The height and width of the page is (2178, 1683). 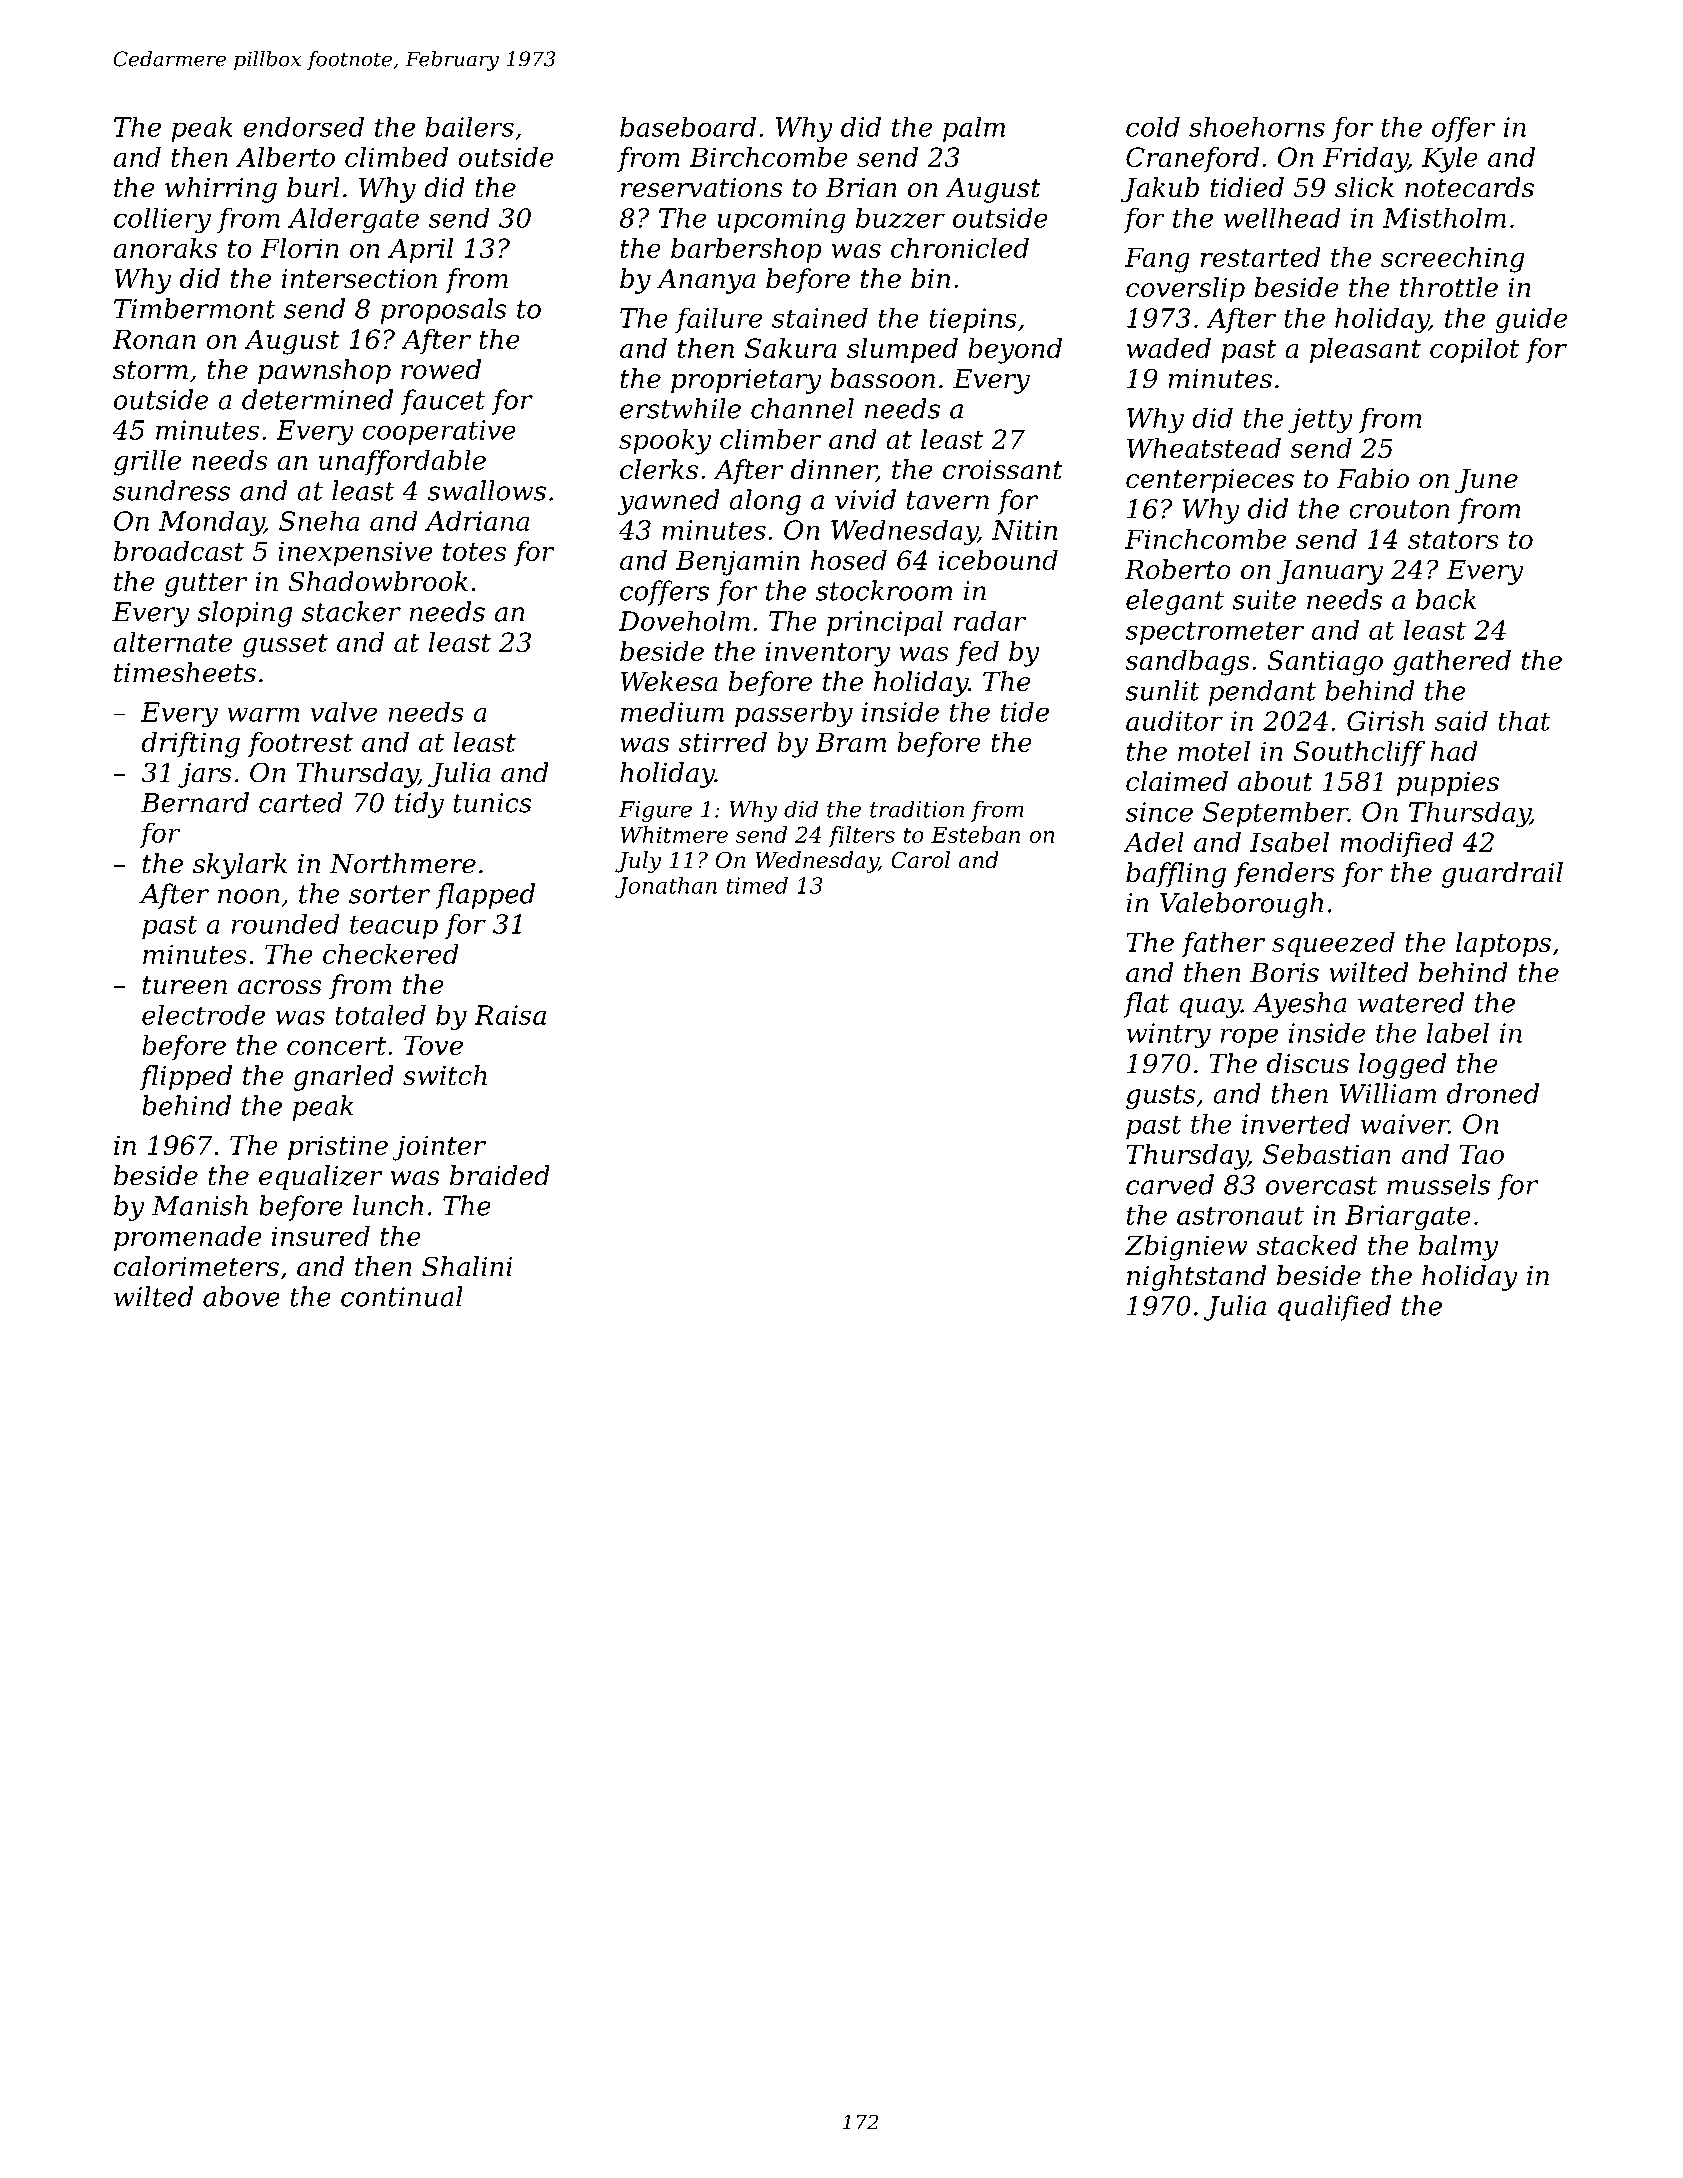 I want to click on bin, so click(x=930, y=278).
